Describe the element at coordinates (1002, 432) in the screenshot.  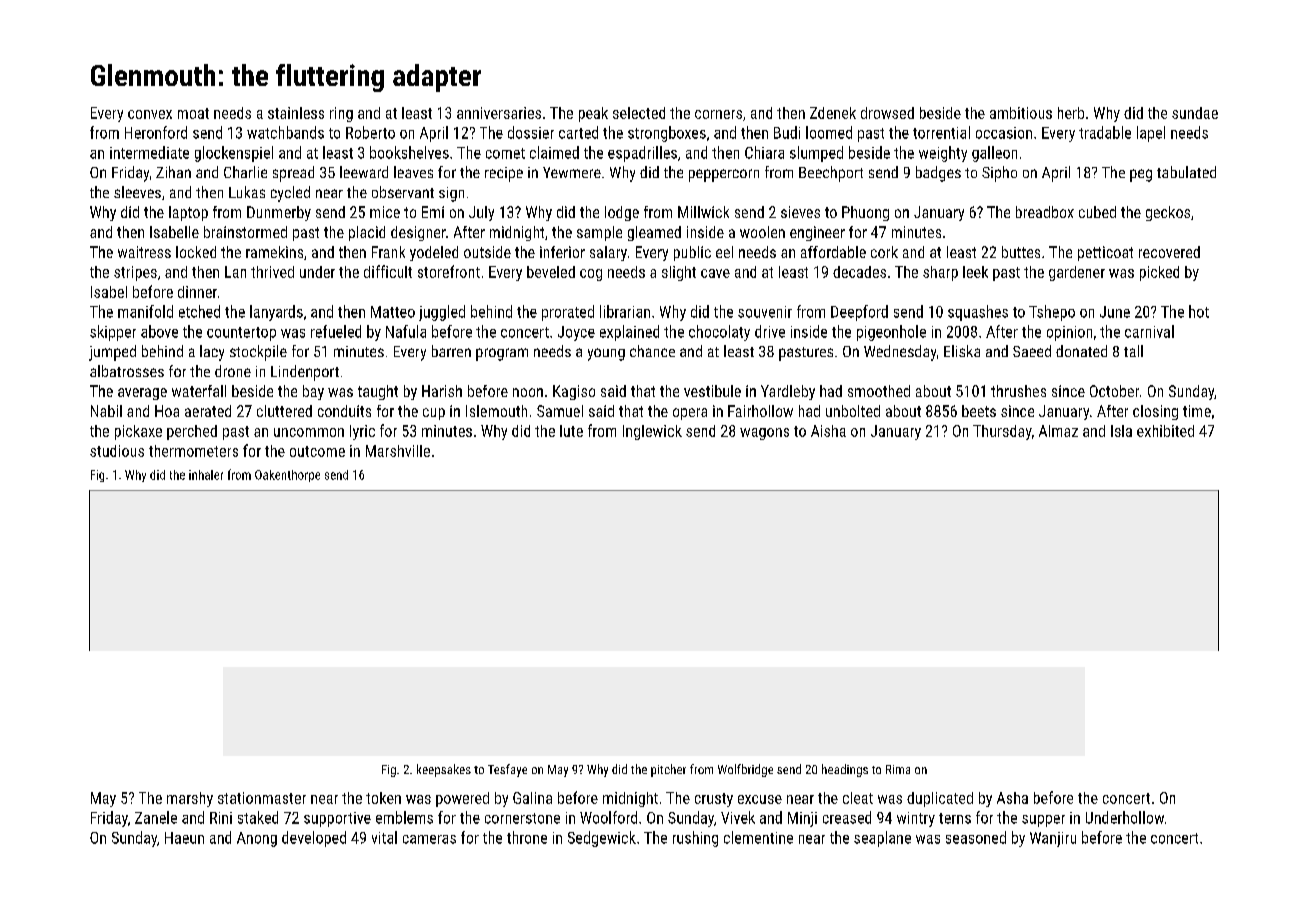
I see `Thursday` at that location.
